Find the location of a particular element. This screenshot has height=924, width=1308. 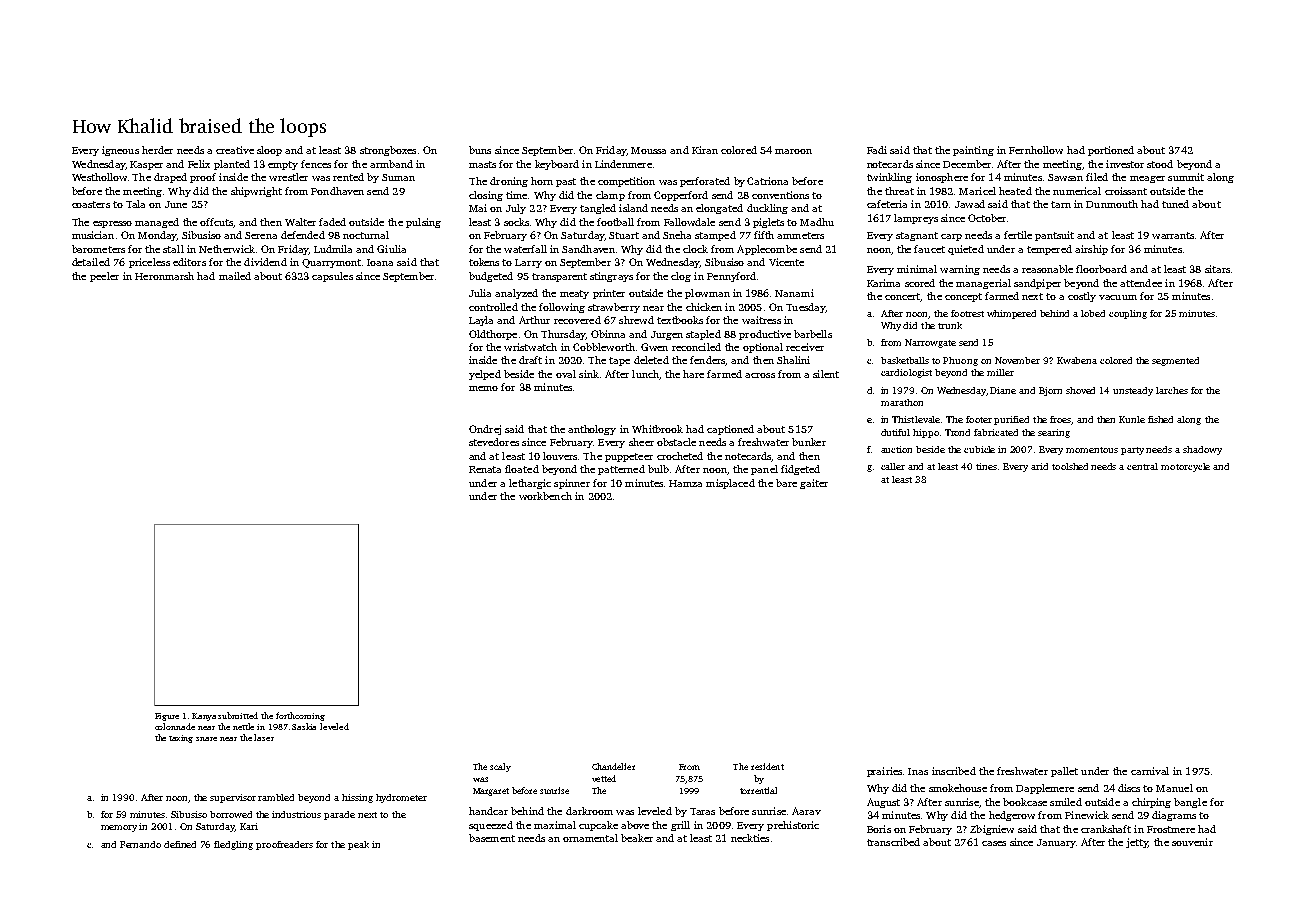

inscribed is located at coordinates (954, 771).
